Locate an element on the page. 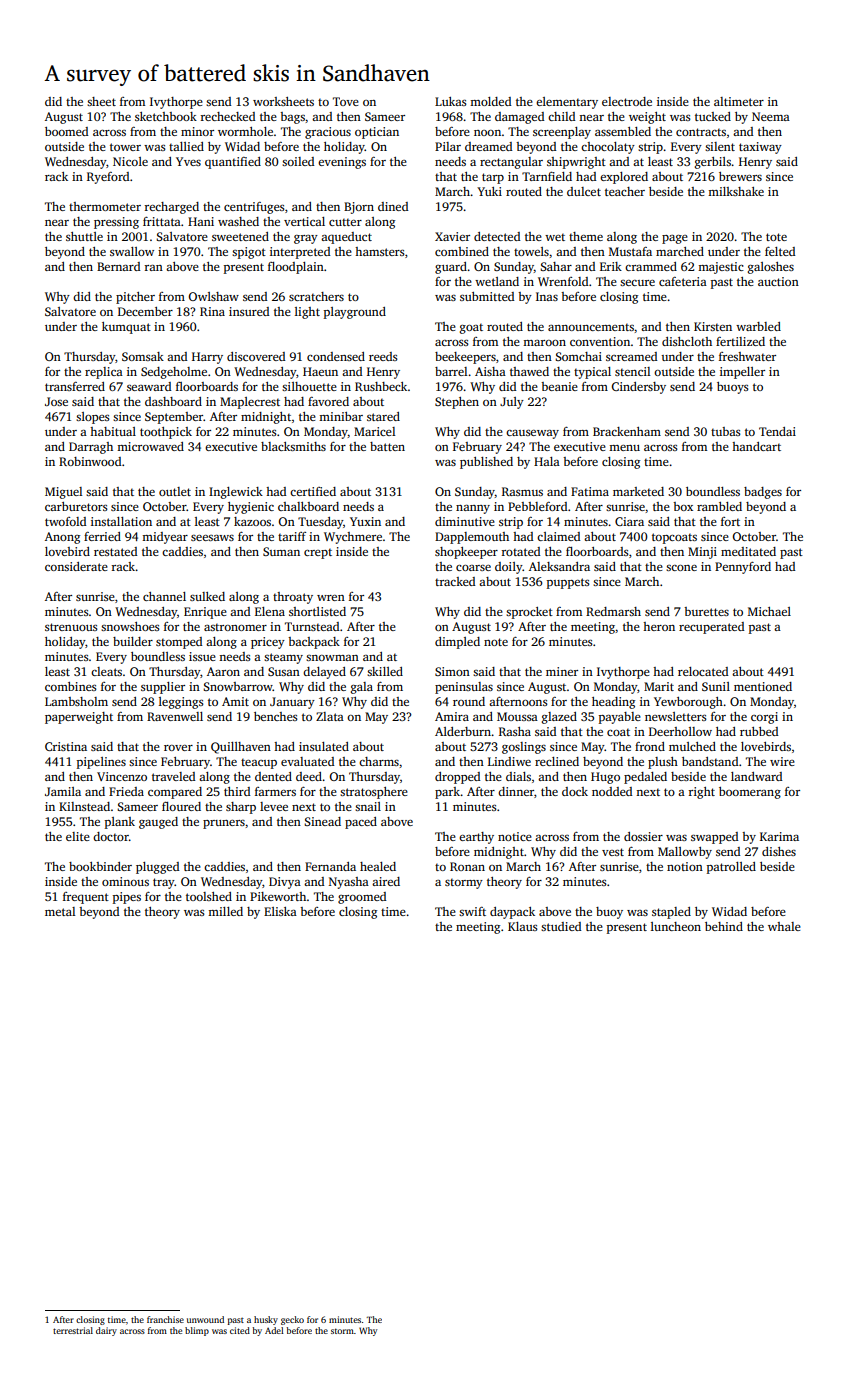 Image resolution: width=849 pixels, height=1400 pixels. Lukas is located at coordinates (451, 101).
